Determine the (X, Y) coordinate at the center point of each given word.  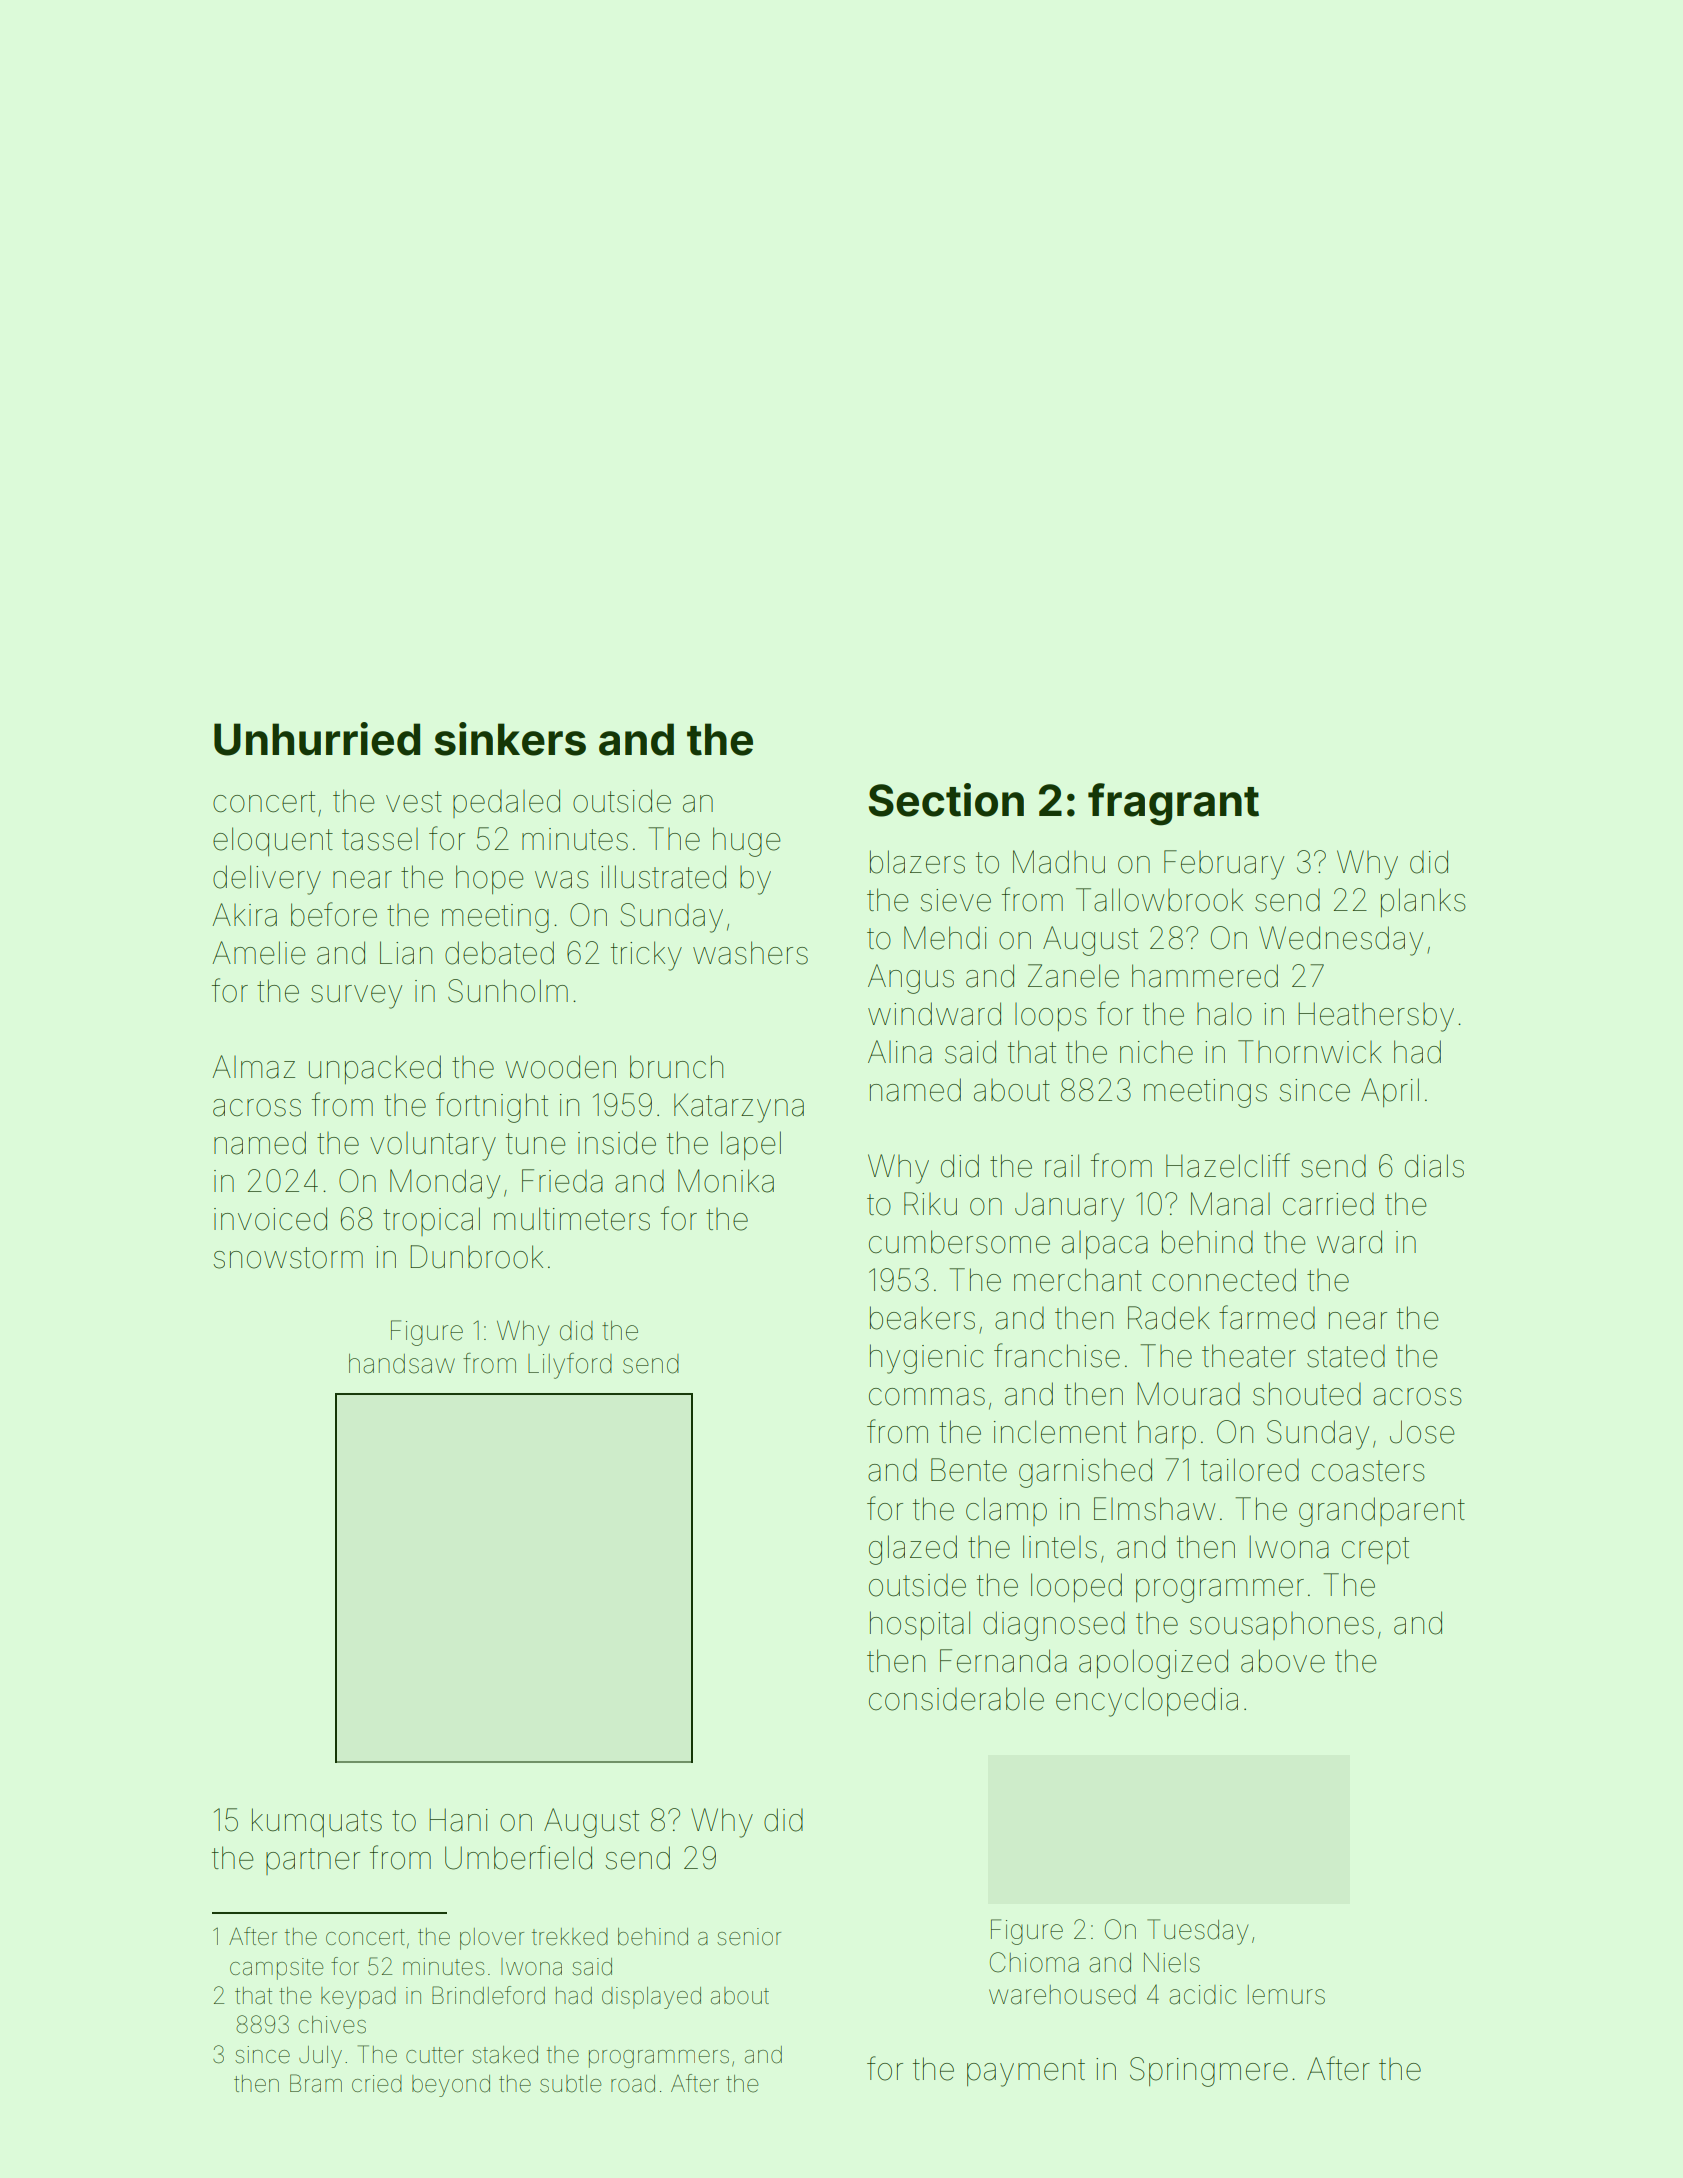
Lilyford (570, 1366)
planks (1423, 902)
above (1283, 1661)
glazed (913, 1550)
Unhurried (317, 739)
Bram (316, 2083)
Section (946, 800)
